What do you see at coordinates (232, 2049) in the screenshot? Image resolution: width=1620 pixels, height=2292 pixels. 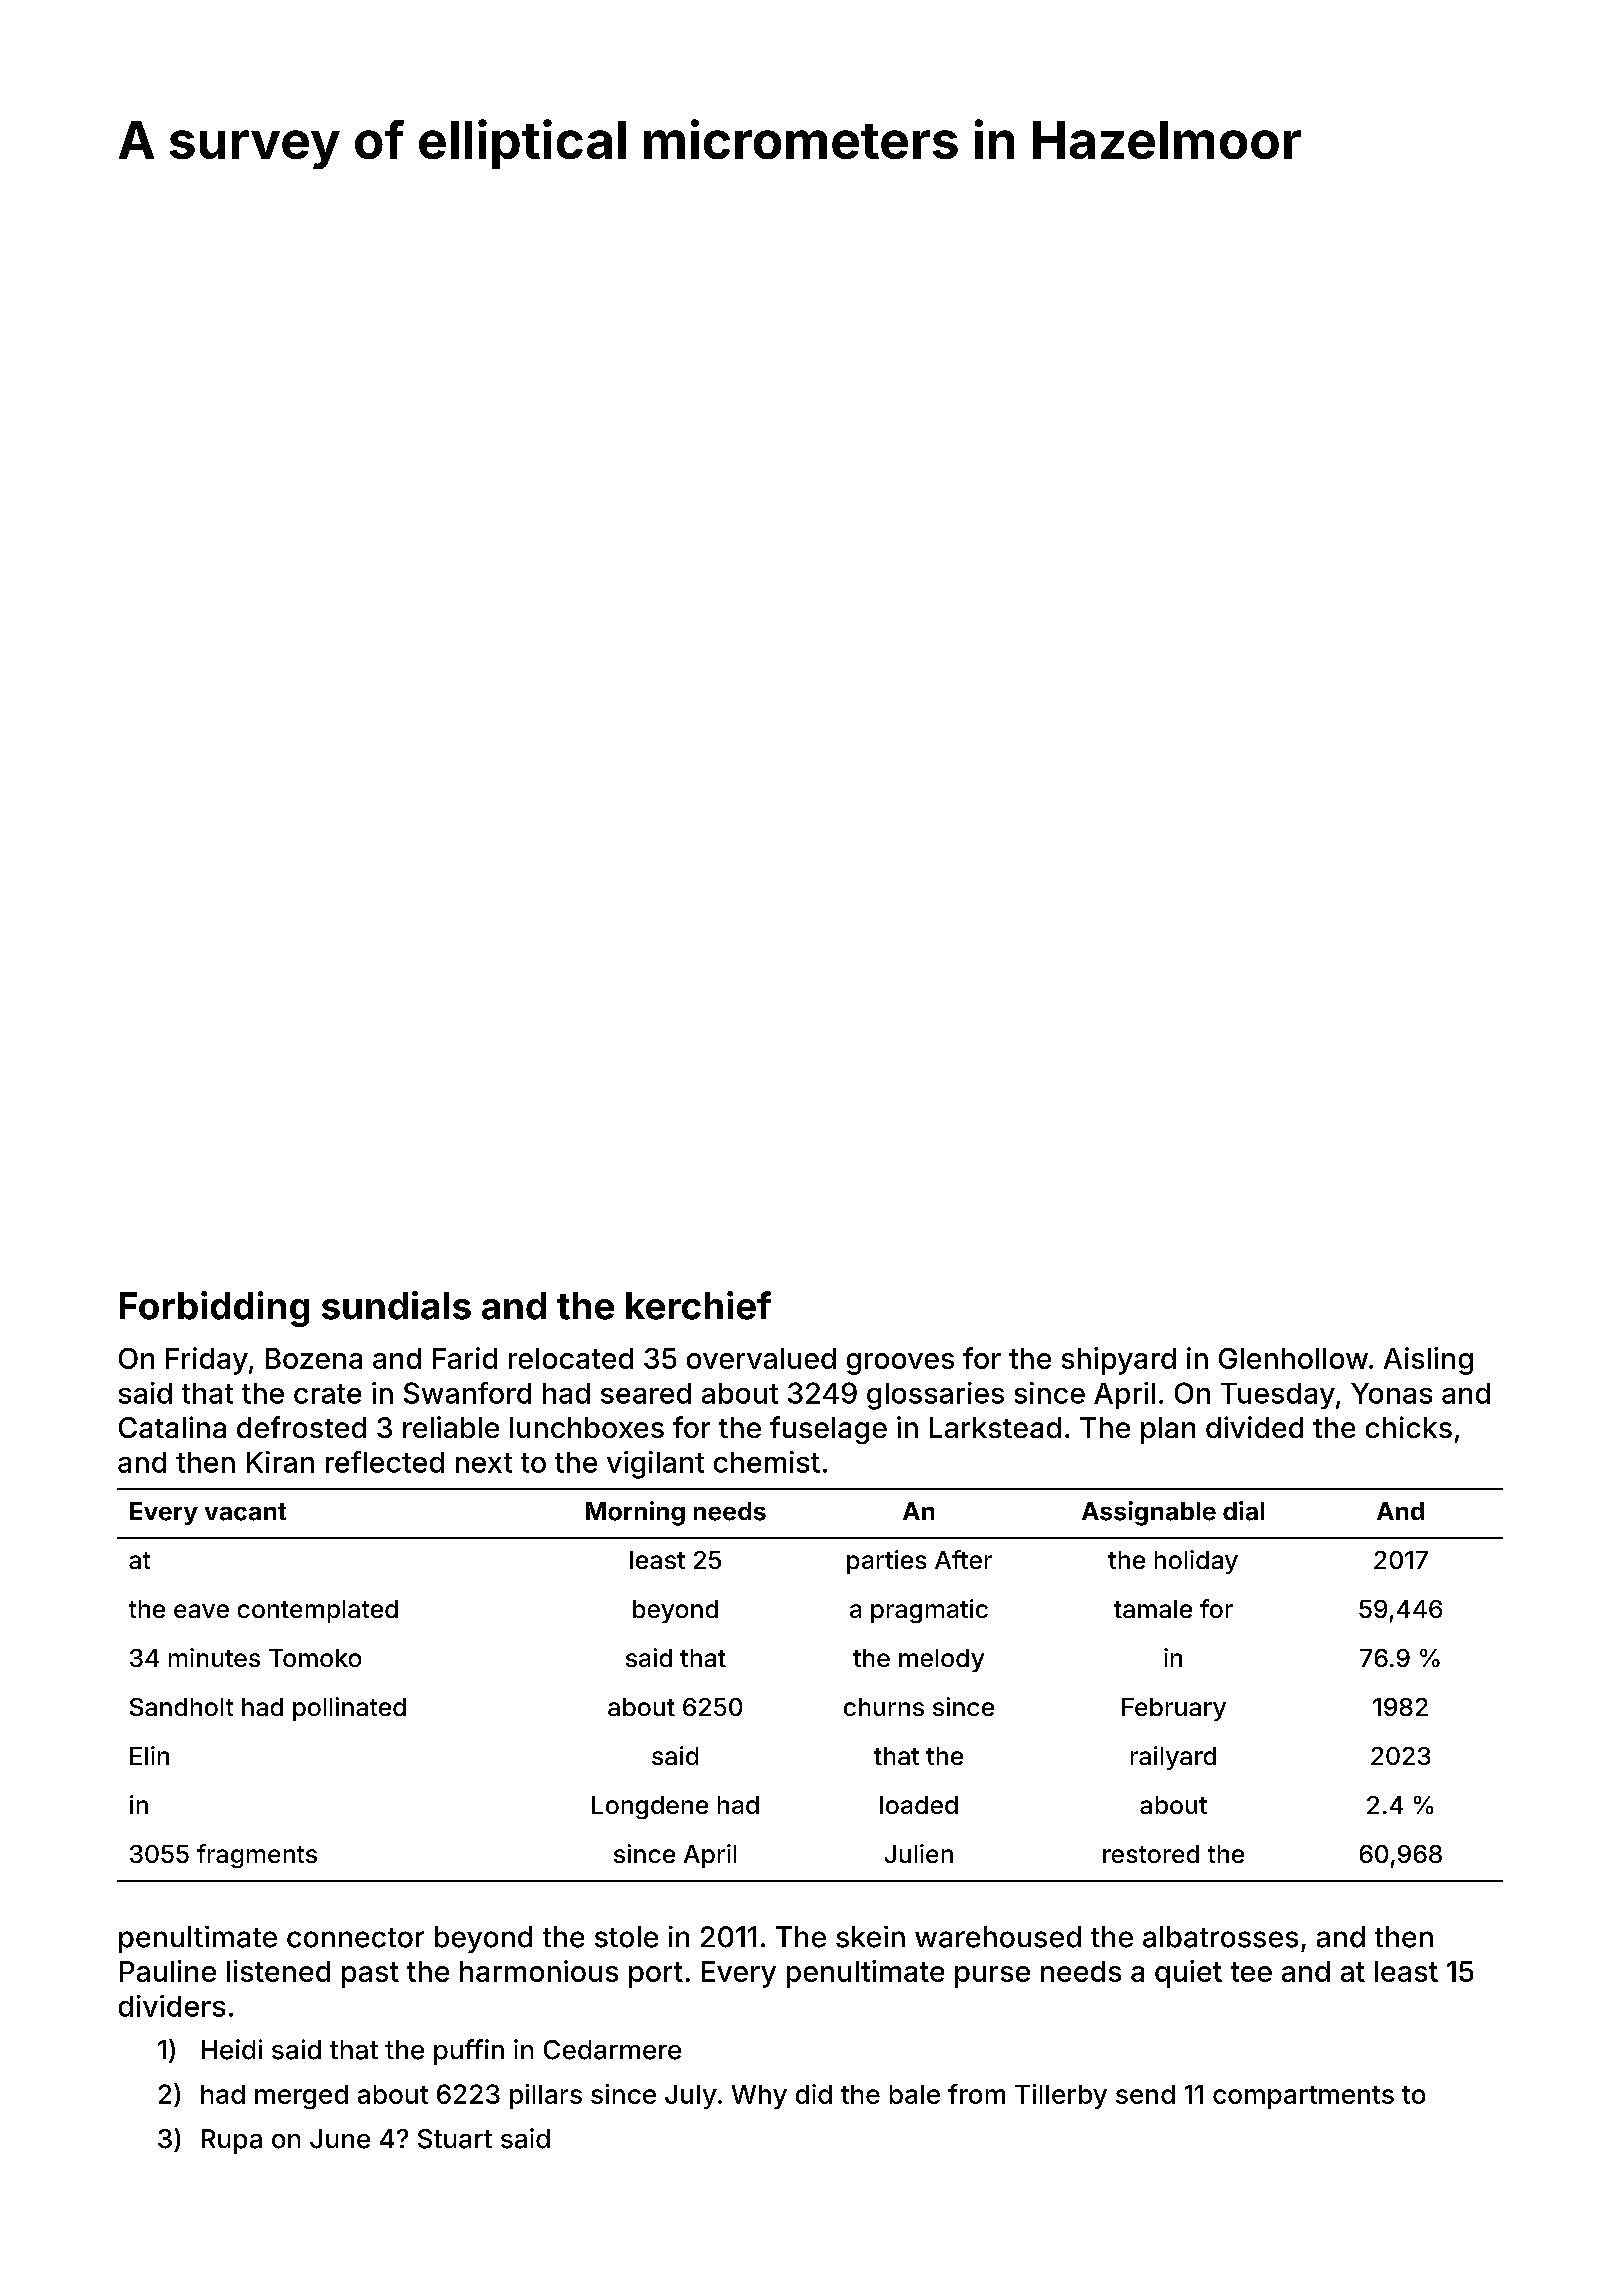 I see `Heidi` at bounding box center [232, 2049].
